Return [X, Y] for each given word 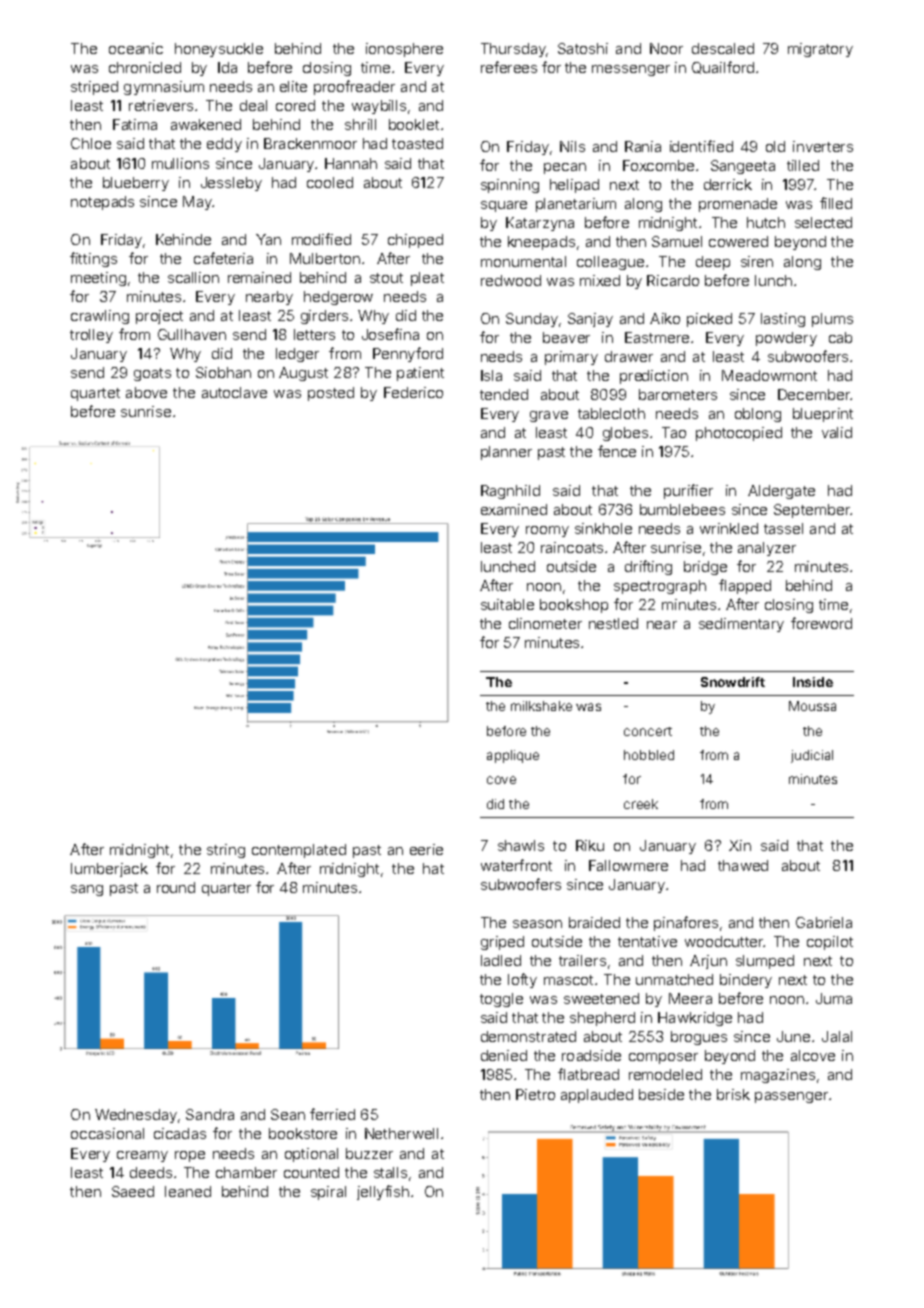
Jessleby [231, 184]
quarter [226, 889]
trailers [582, 960]
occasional [107, 1133]
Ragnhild [510, 492]
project [159, 317]
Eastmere [657, 337]
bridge [705, 568]
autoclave [234, 392]
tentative [647, 941]
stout [386, 278]
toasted [417, 143]
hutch [766, 222]
